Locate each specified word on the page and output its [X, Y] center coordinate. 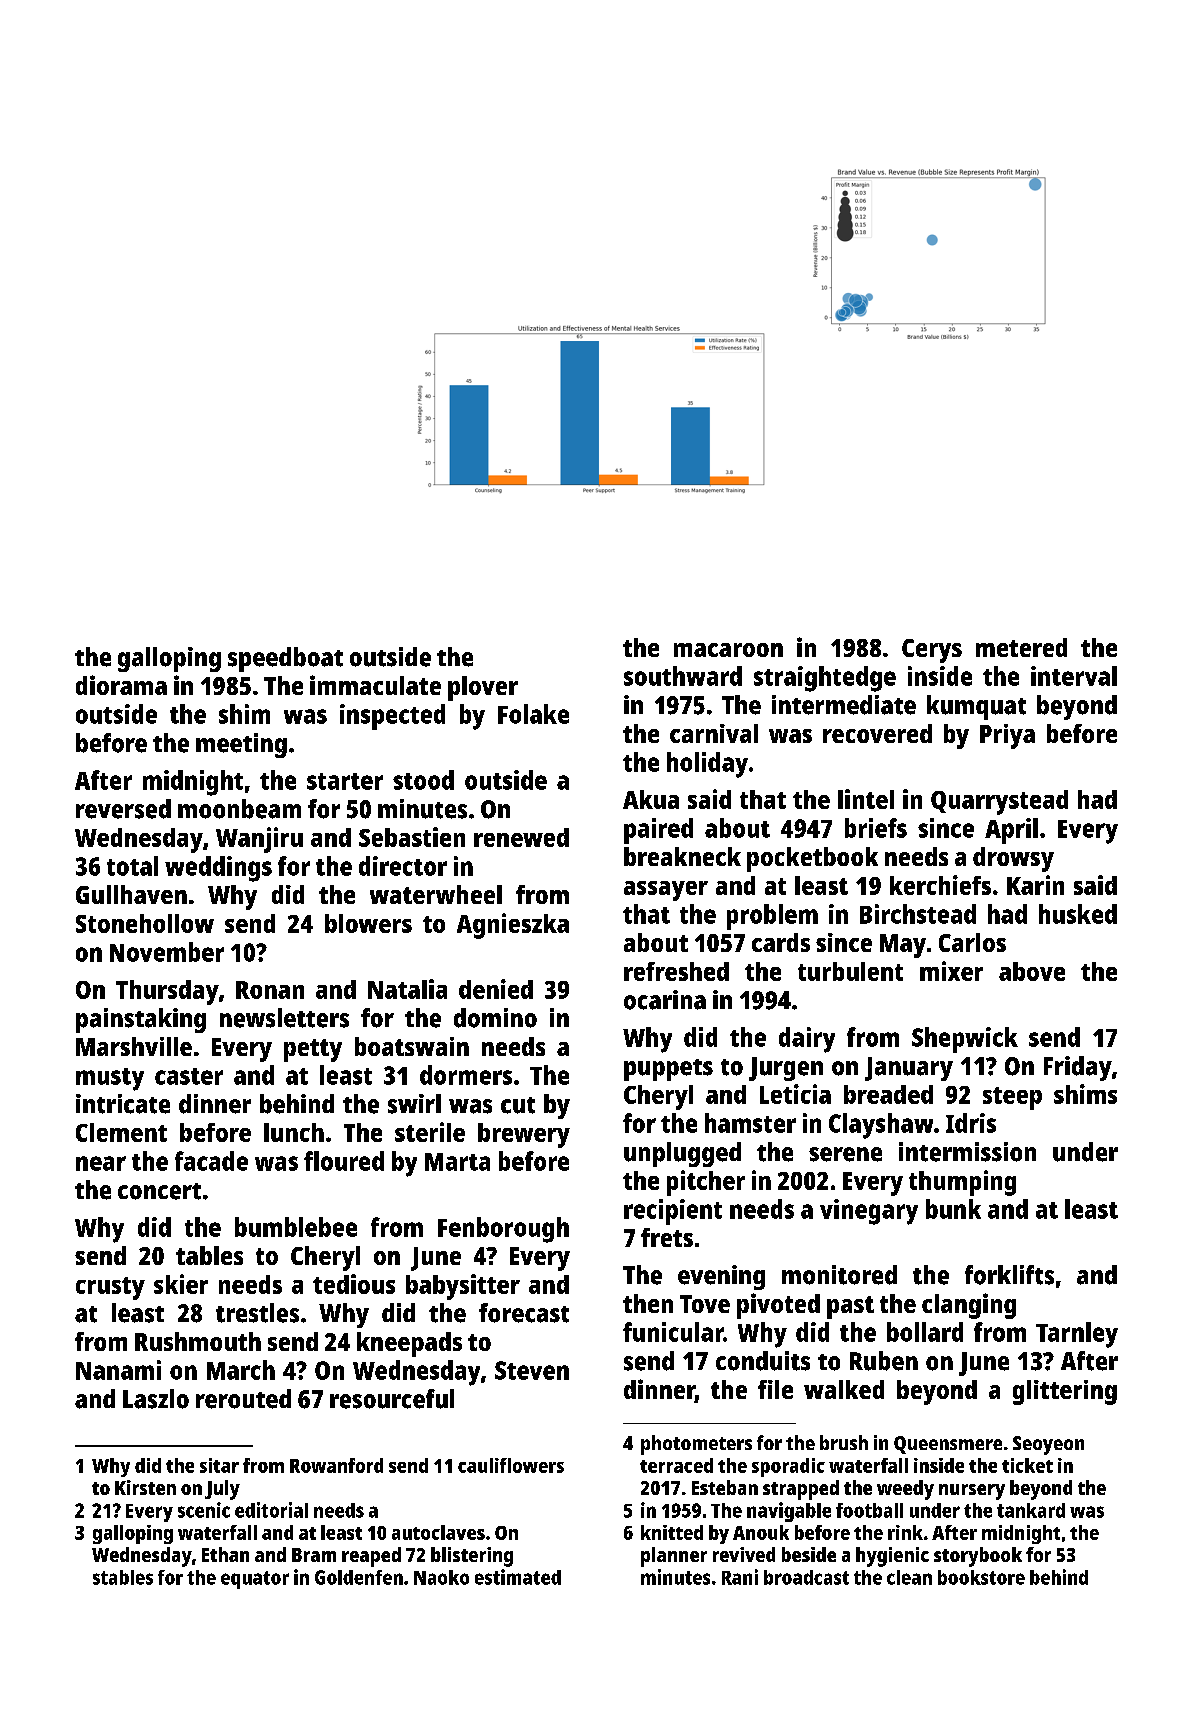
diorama [121, 685]
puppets [668, 1070]
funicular [673, 1332]
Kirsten [145, 1487]
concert [159, 1191]
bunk [953, 1209]
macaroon [728, 650]
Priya [1007, 736]
